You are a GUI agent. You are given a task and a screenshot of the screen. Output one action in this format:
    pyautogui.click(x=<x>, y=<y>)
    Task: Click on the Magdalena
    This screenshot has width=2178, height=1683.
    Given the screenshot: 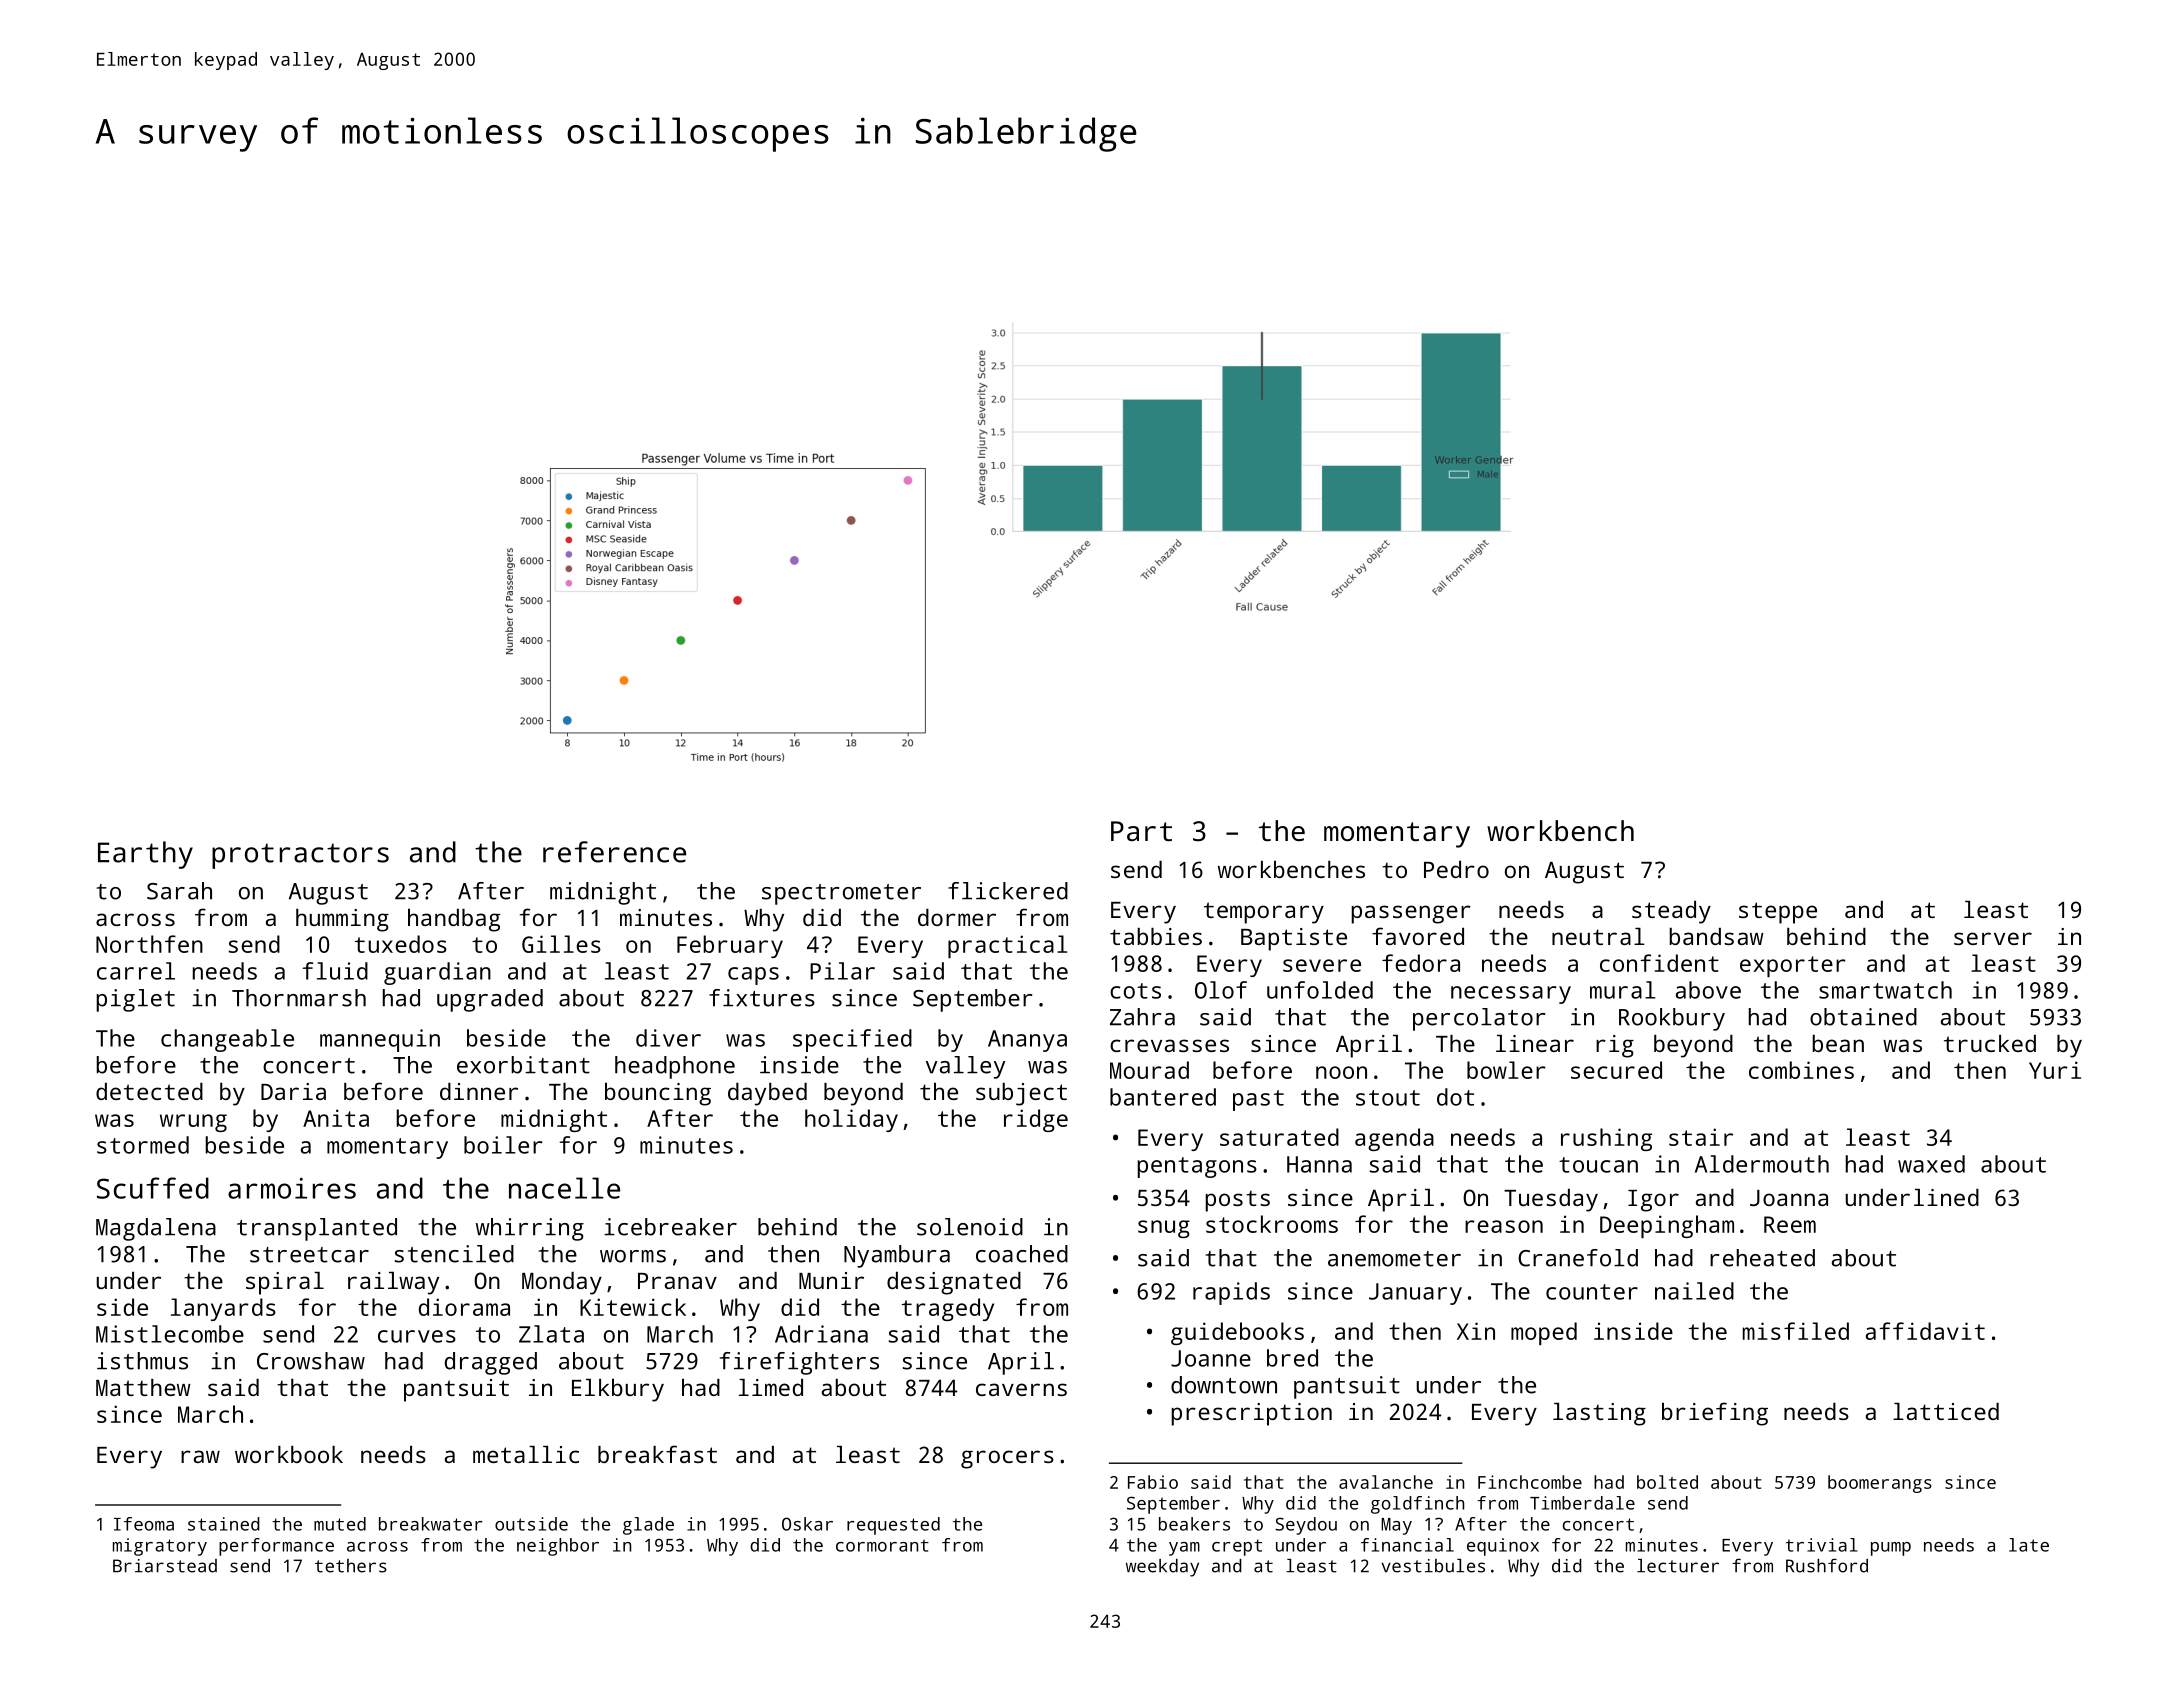 What is the action you would take?
    pyautogui.click(x=156, y=1229)
